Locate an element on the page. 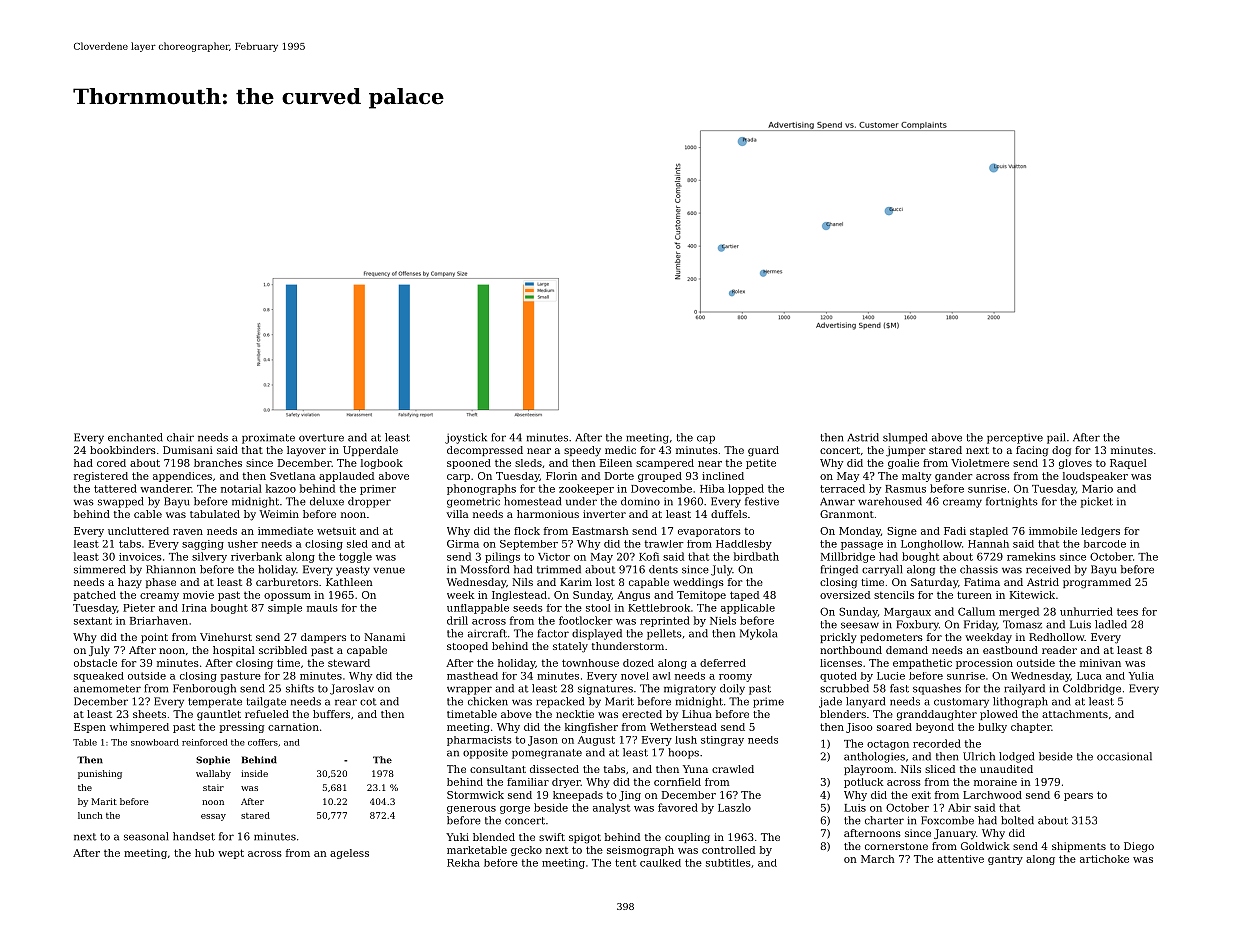 The height and width of the document is (952, 1233). chair is located at coordinates (180, 437).
